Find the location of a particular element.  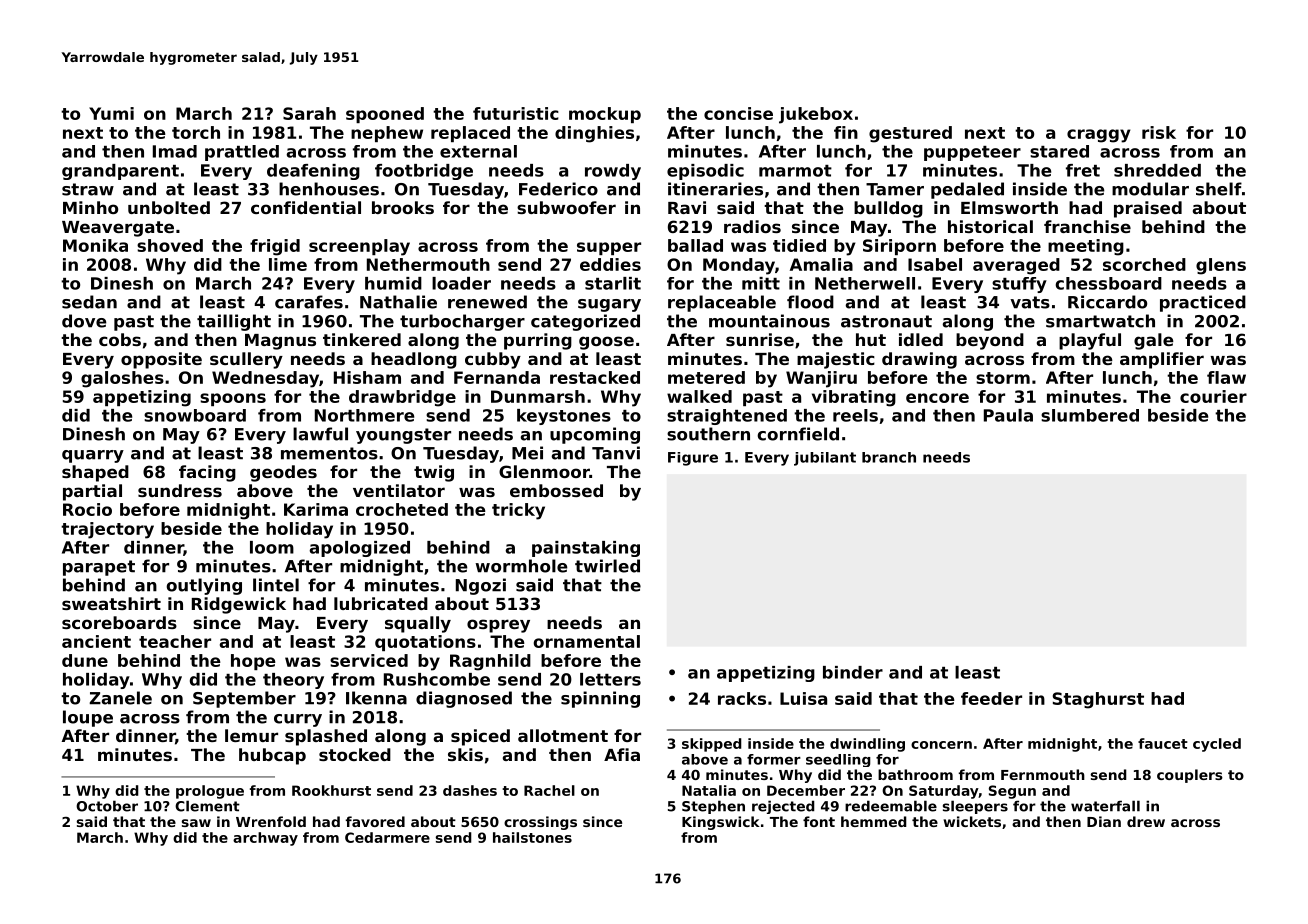

October is located at coordinates (107, 806).
